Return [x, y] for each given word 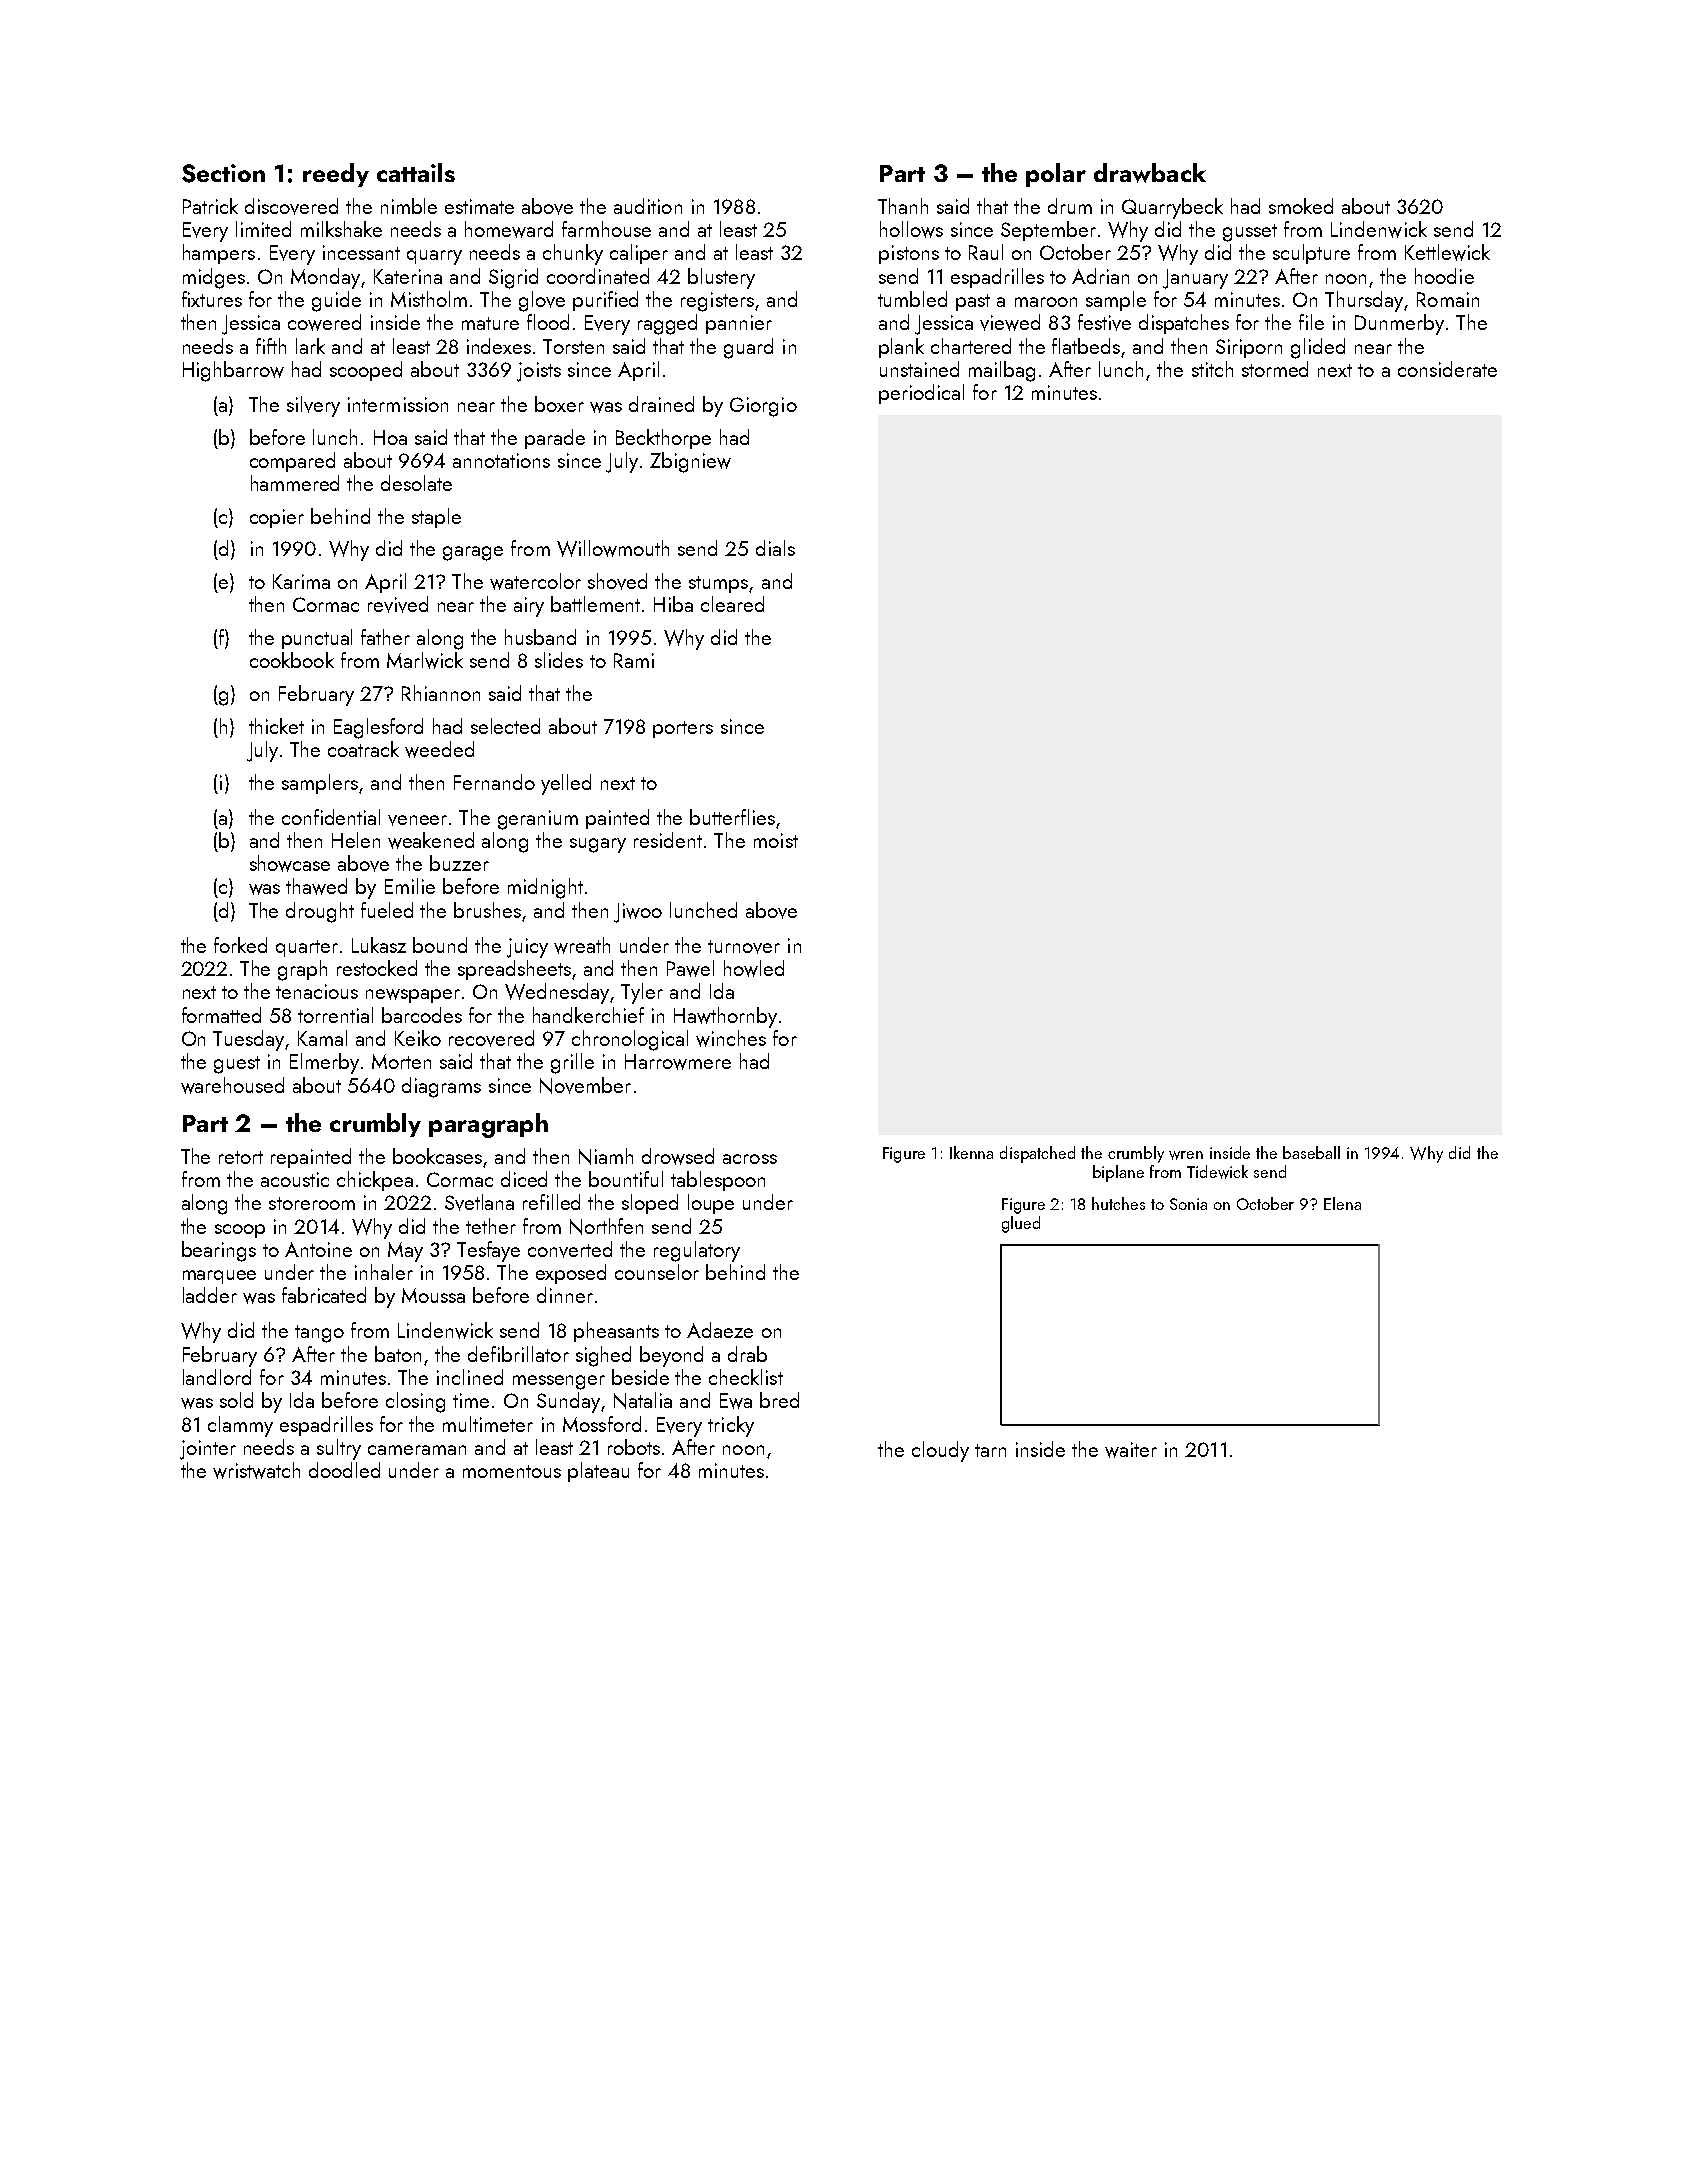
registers [717, 302]
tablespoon [718, 1181]
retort [241, 1157]
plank [901, 348]
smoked [1301, 206]
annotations [501, 460]
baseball [1311, 1152]
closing [415, 1402]
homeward [509, 229]
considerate [1447, 369]
